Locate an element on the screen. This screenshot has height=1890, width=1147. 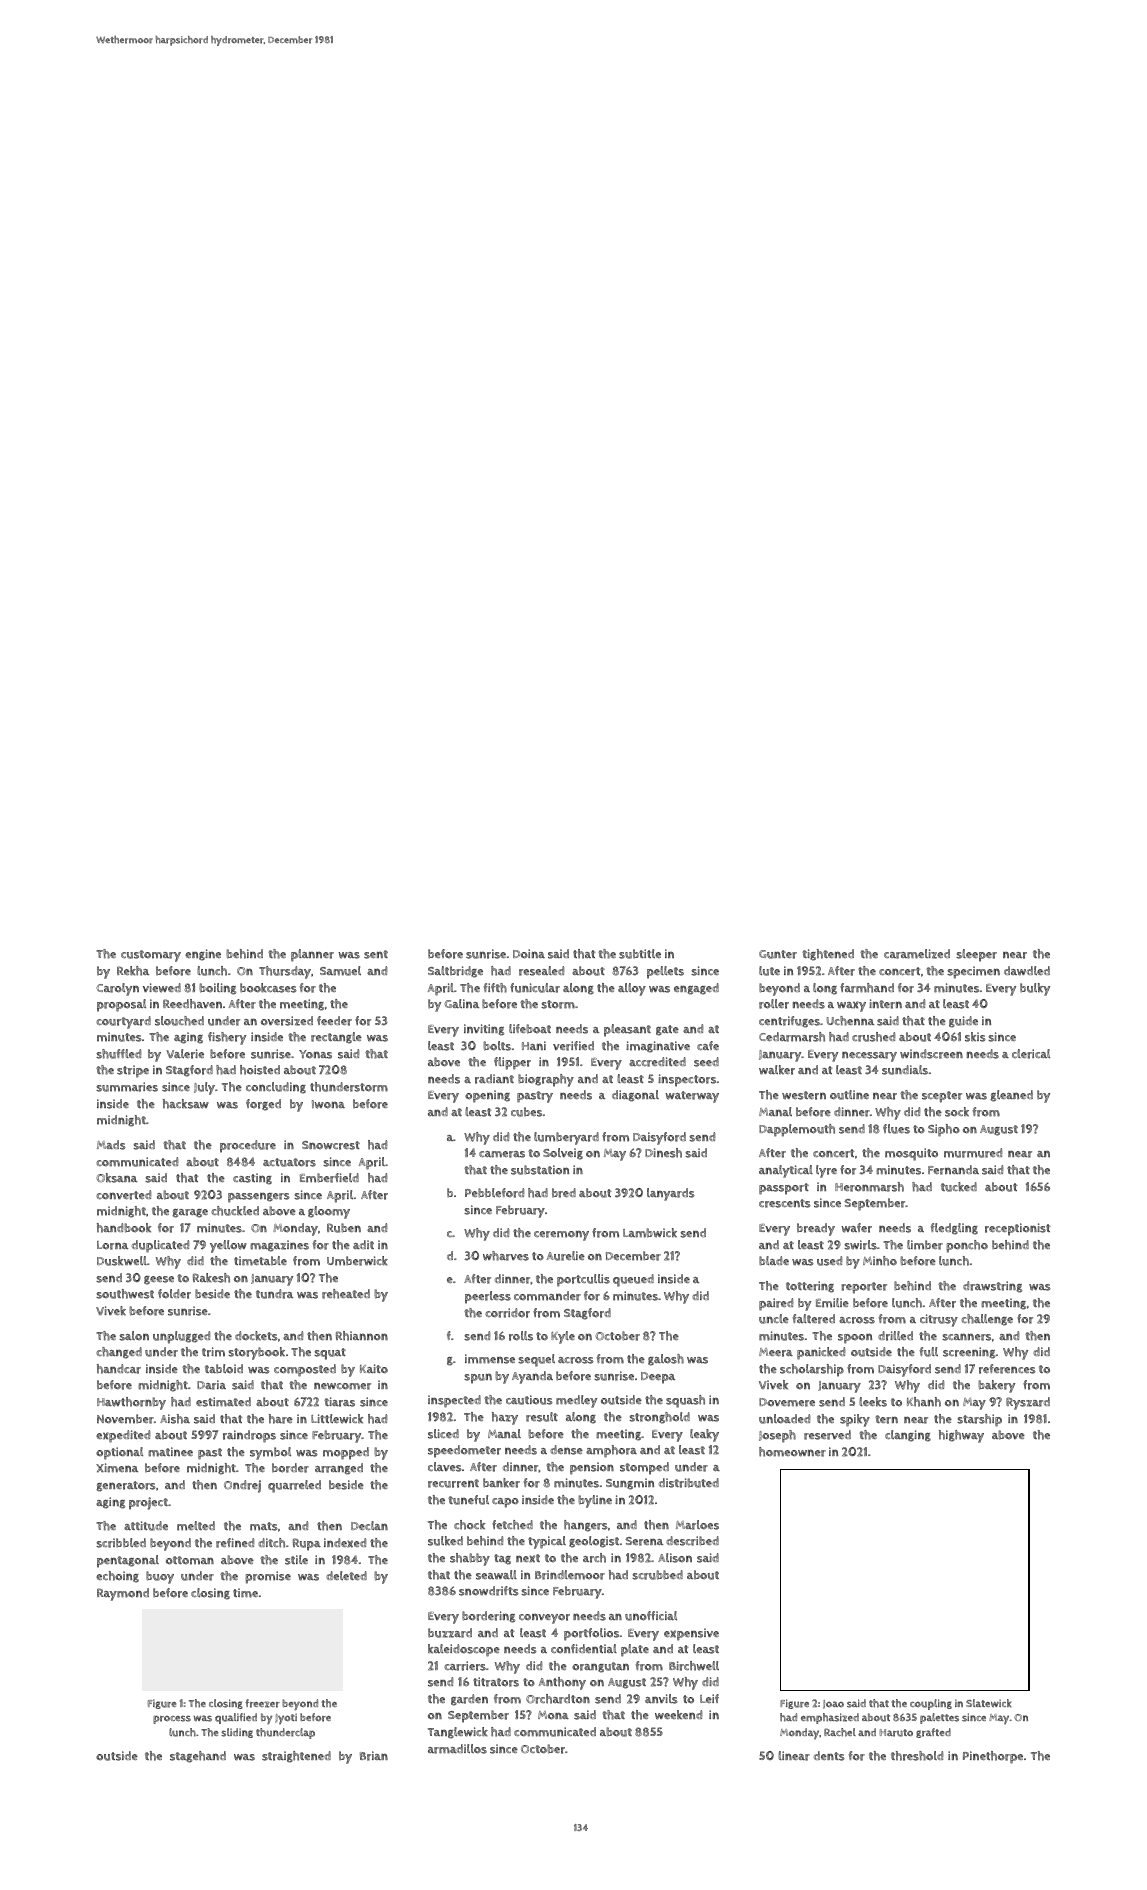
Daria is located at coordinates (211, 1385).
